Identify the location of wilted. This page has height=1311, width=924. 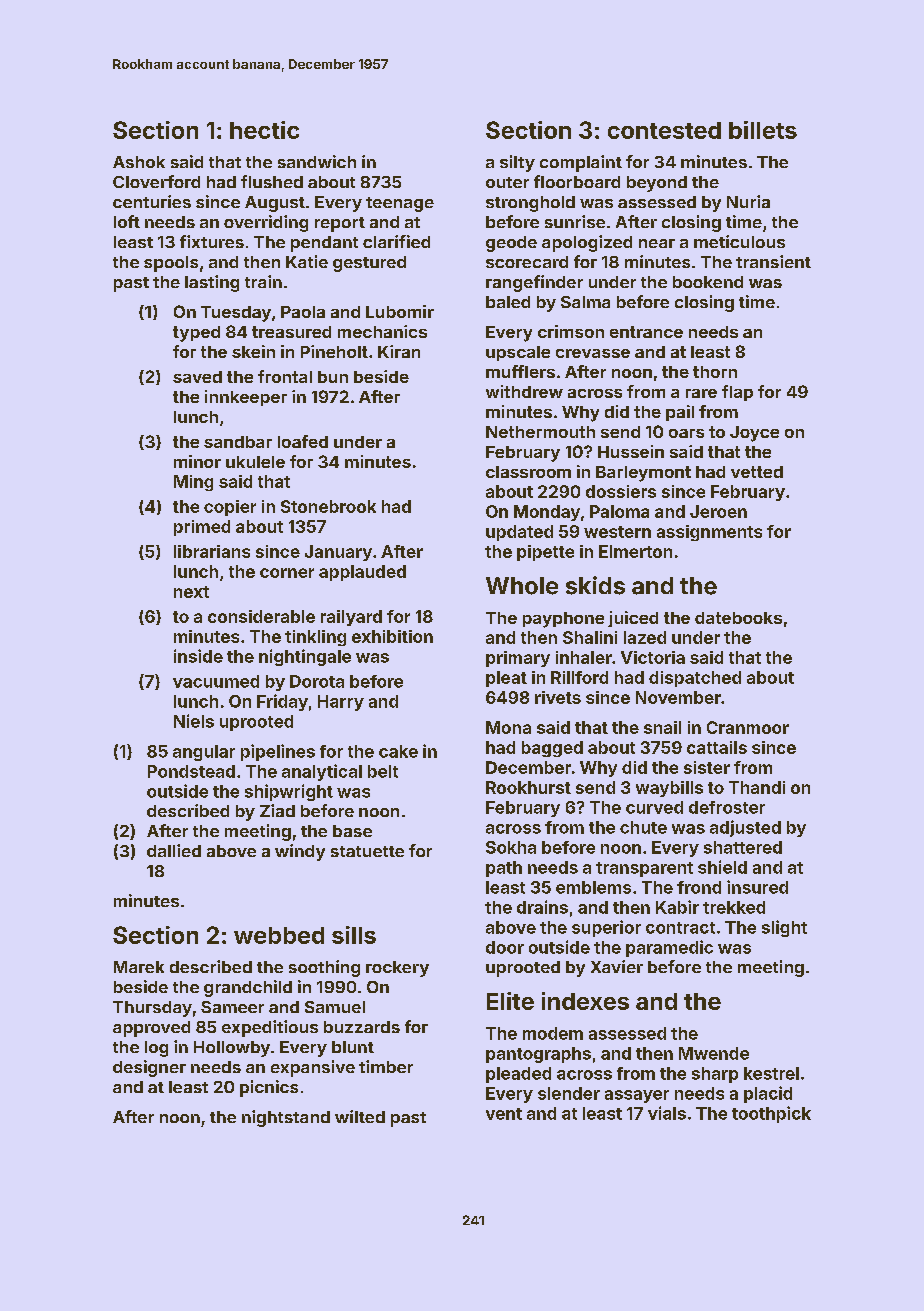
(360, 1116).
